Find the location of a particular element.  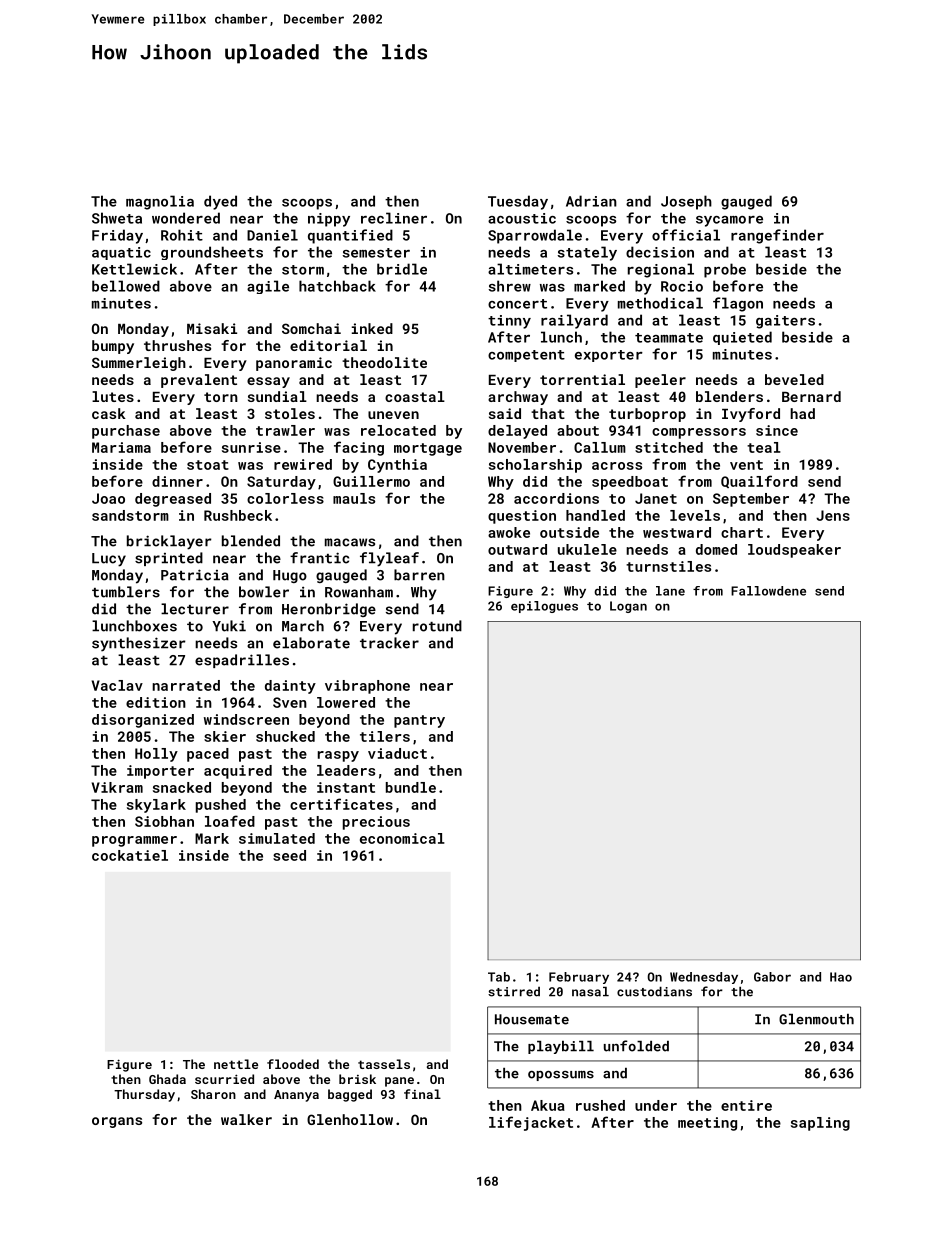

blenders is located at coordinates (729, 396).
